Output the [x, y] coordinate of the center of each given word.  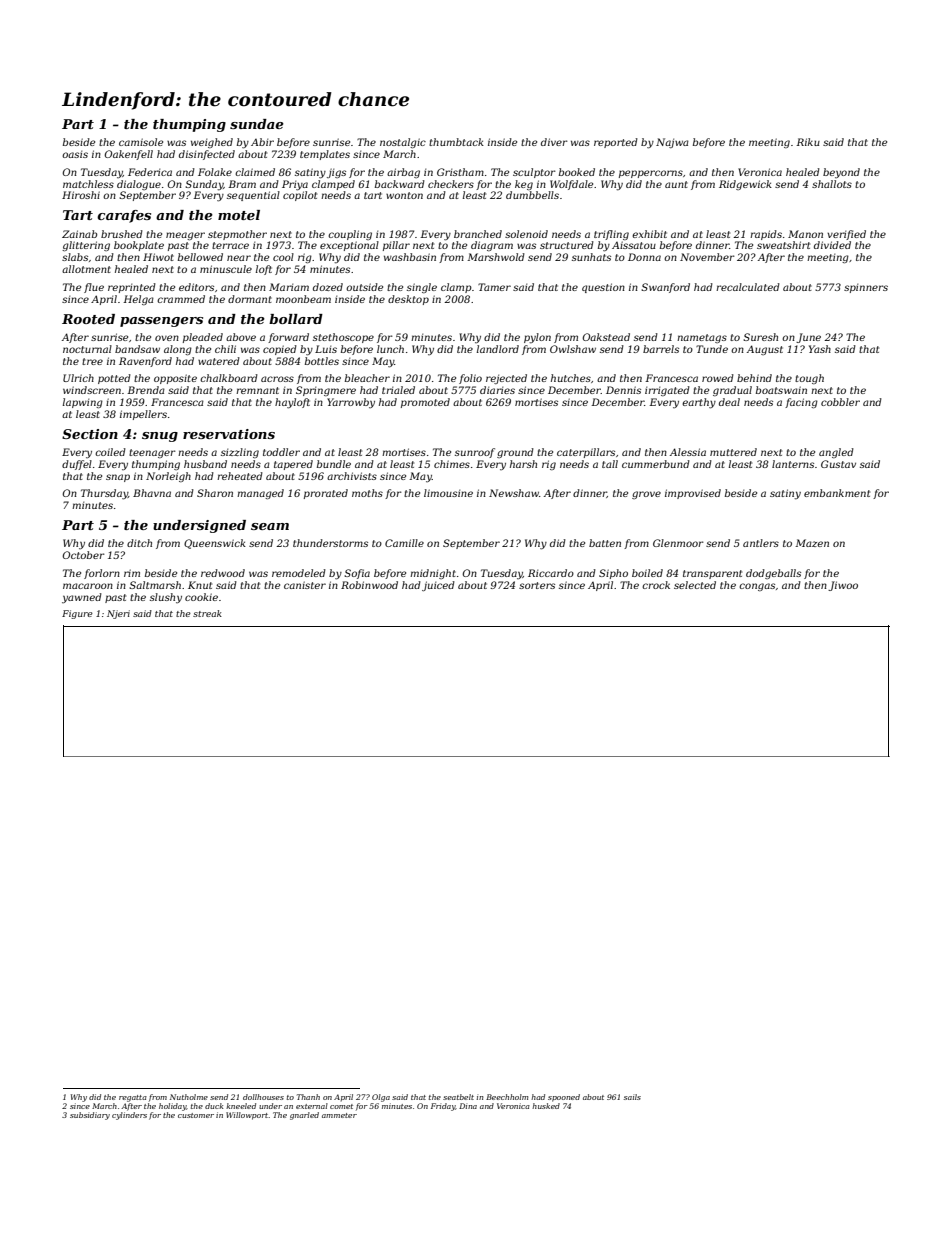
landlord [498, 349]
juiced [438, 586]
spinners [866, 288]
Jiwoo [843, 586]
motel [239, 215]
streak [207, 613]
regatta [133, 1098]
